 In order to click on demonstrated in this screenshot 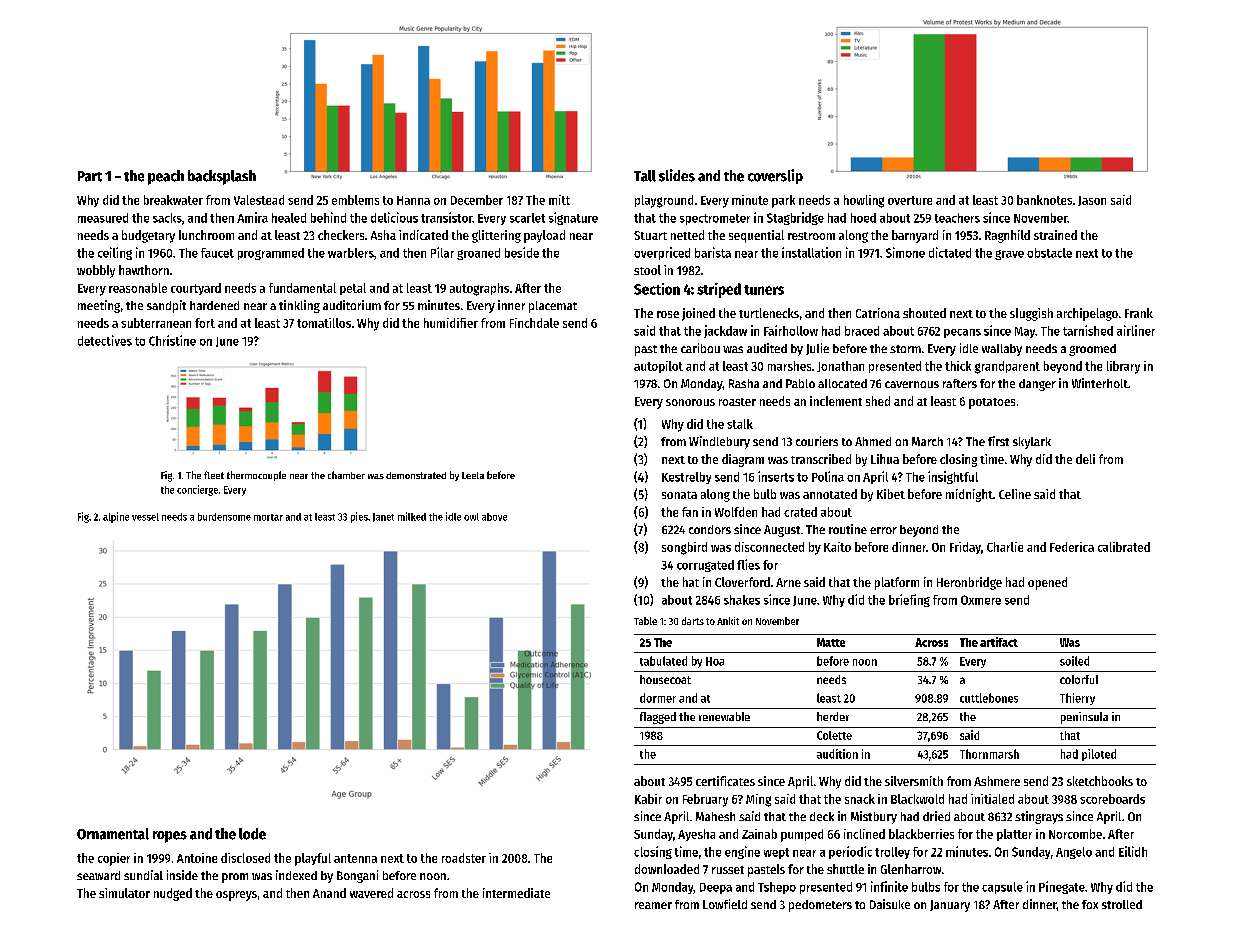, I will do `click(416, 475)`.
